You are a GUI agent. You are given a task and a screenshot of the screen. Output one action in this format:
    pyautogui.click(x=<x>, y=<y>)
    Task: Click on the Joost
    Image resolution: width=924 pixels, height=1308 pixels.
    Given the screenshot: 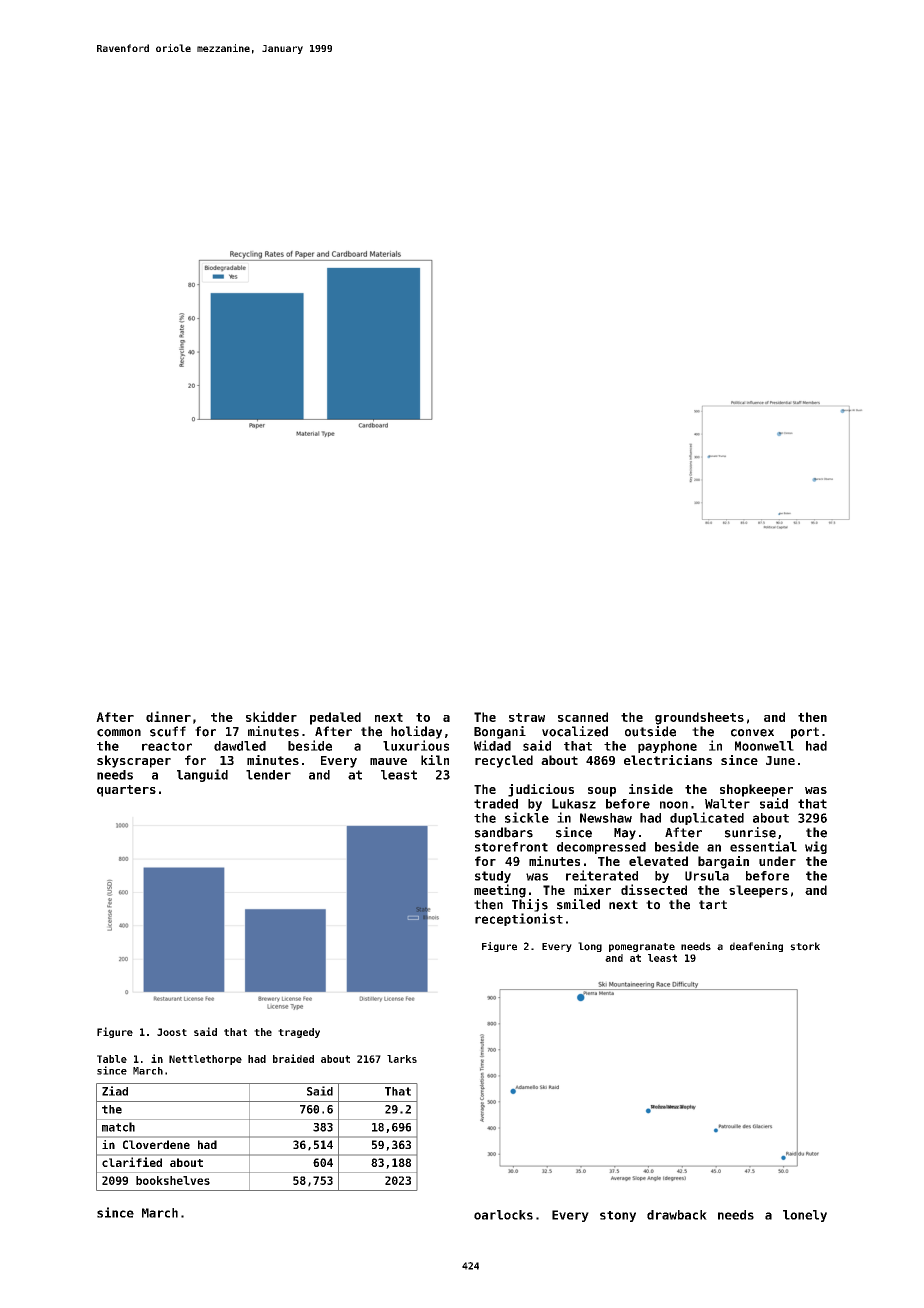 What is the action you would take?
    pyautogui.click(x=172, y=1032)
